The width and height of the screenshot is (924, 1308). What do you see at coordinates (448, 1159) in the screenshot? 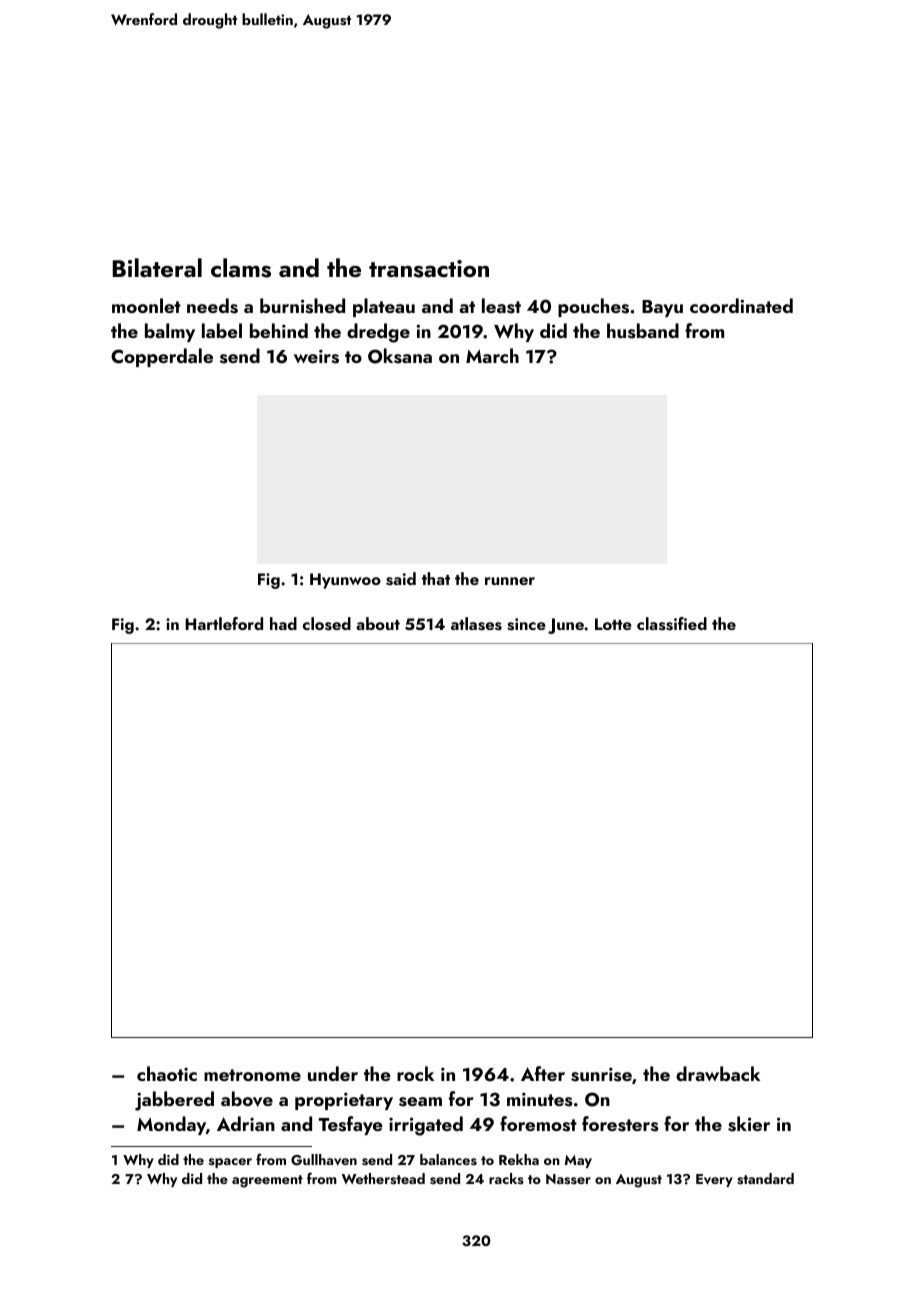
I see `balances` at bounding box center [448, 1159].
